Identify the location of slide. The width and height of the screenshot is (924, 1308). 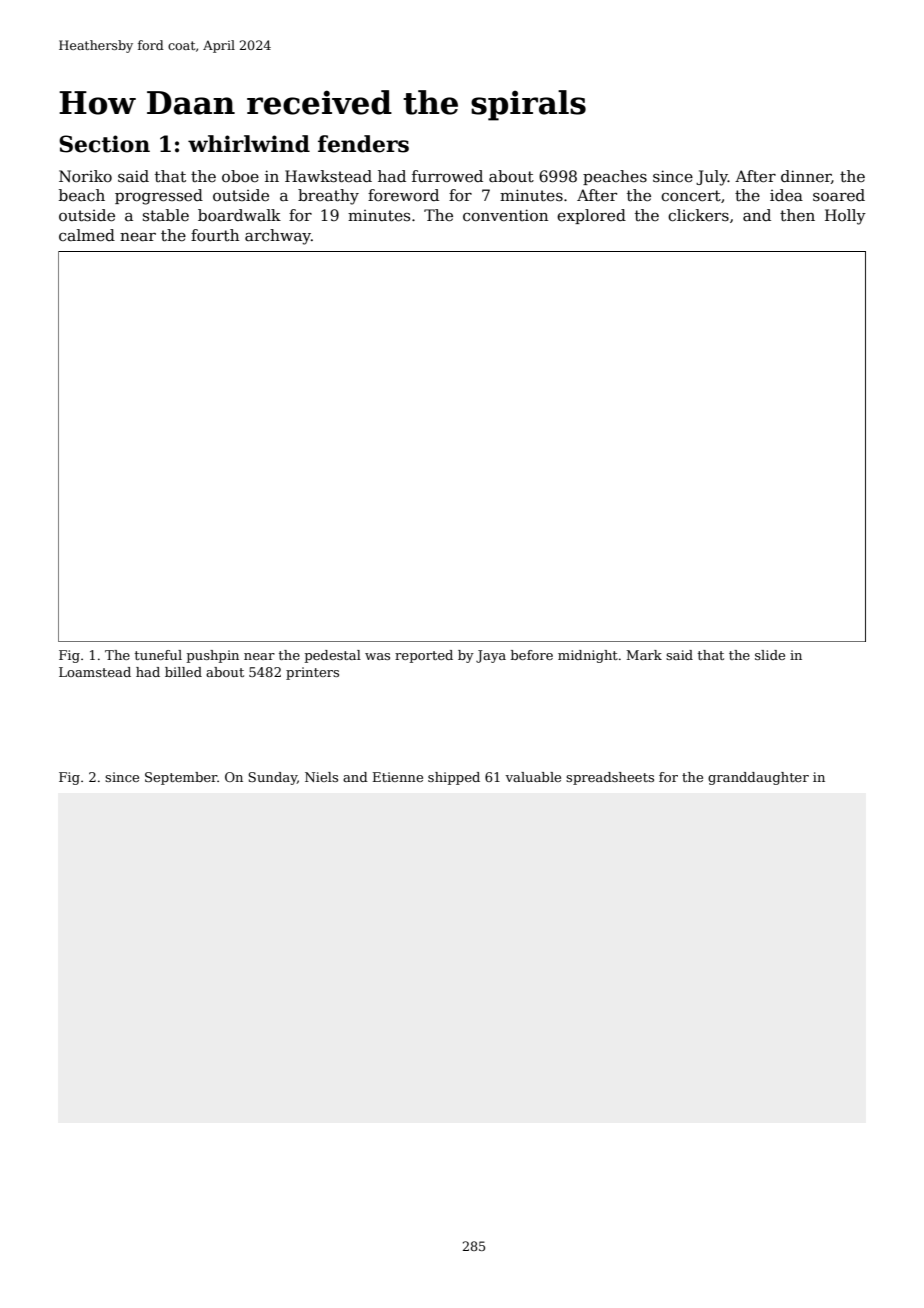
(770, 655).
